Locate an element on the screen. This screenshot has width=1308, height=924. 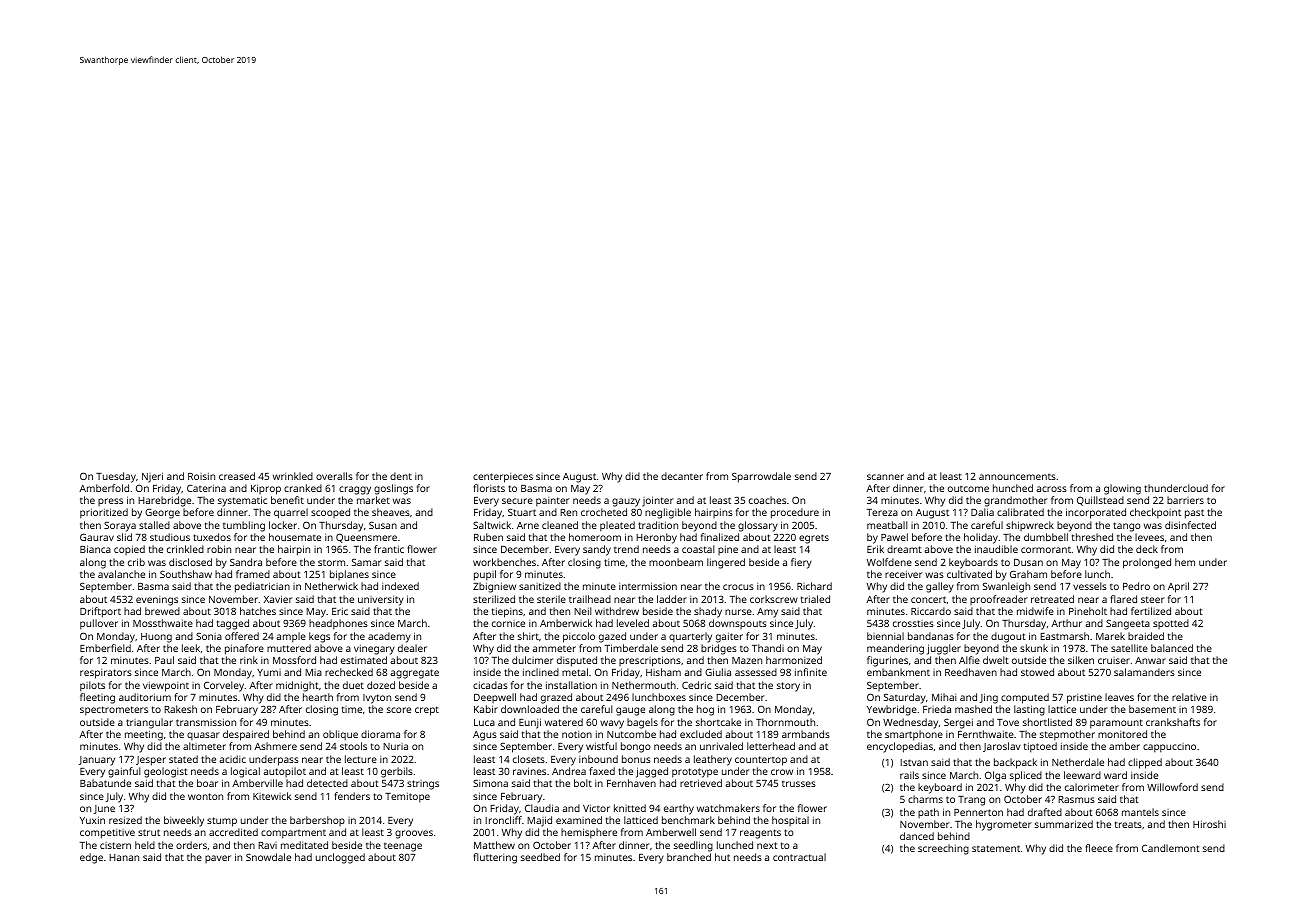
Amy is located at coordinates (767, 613).
